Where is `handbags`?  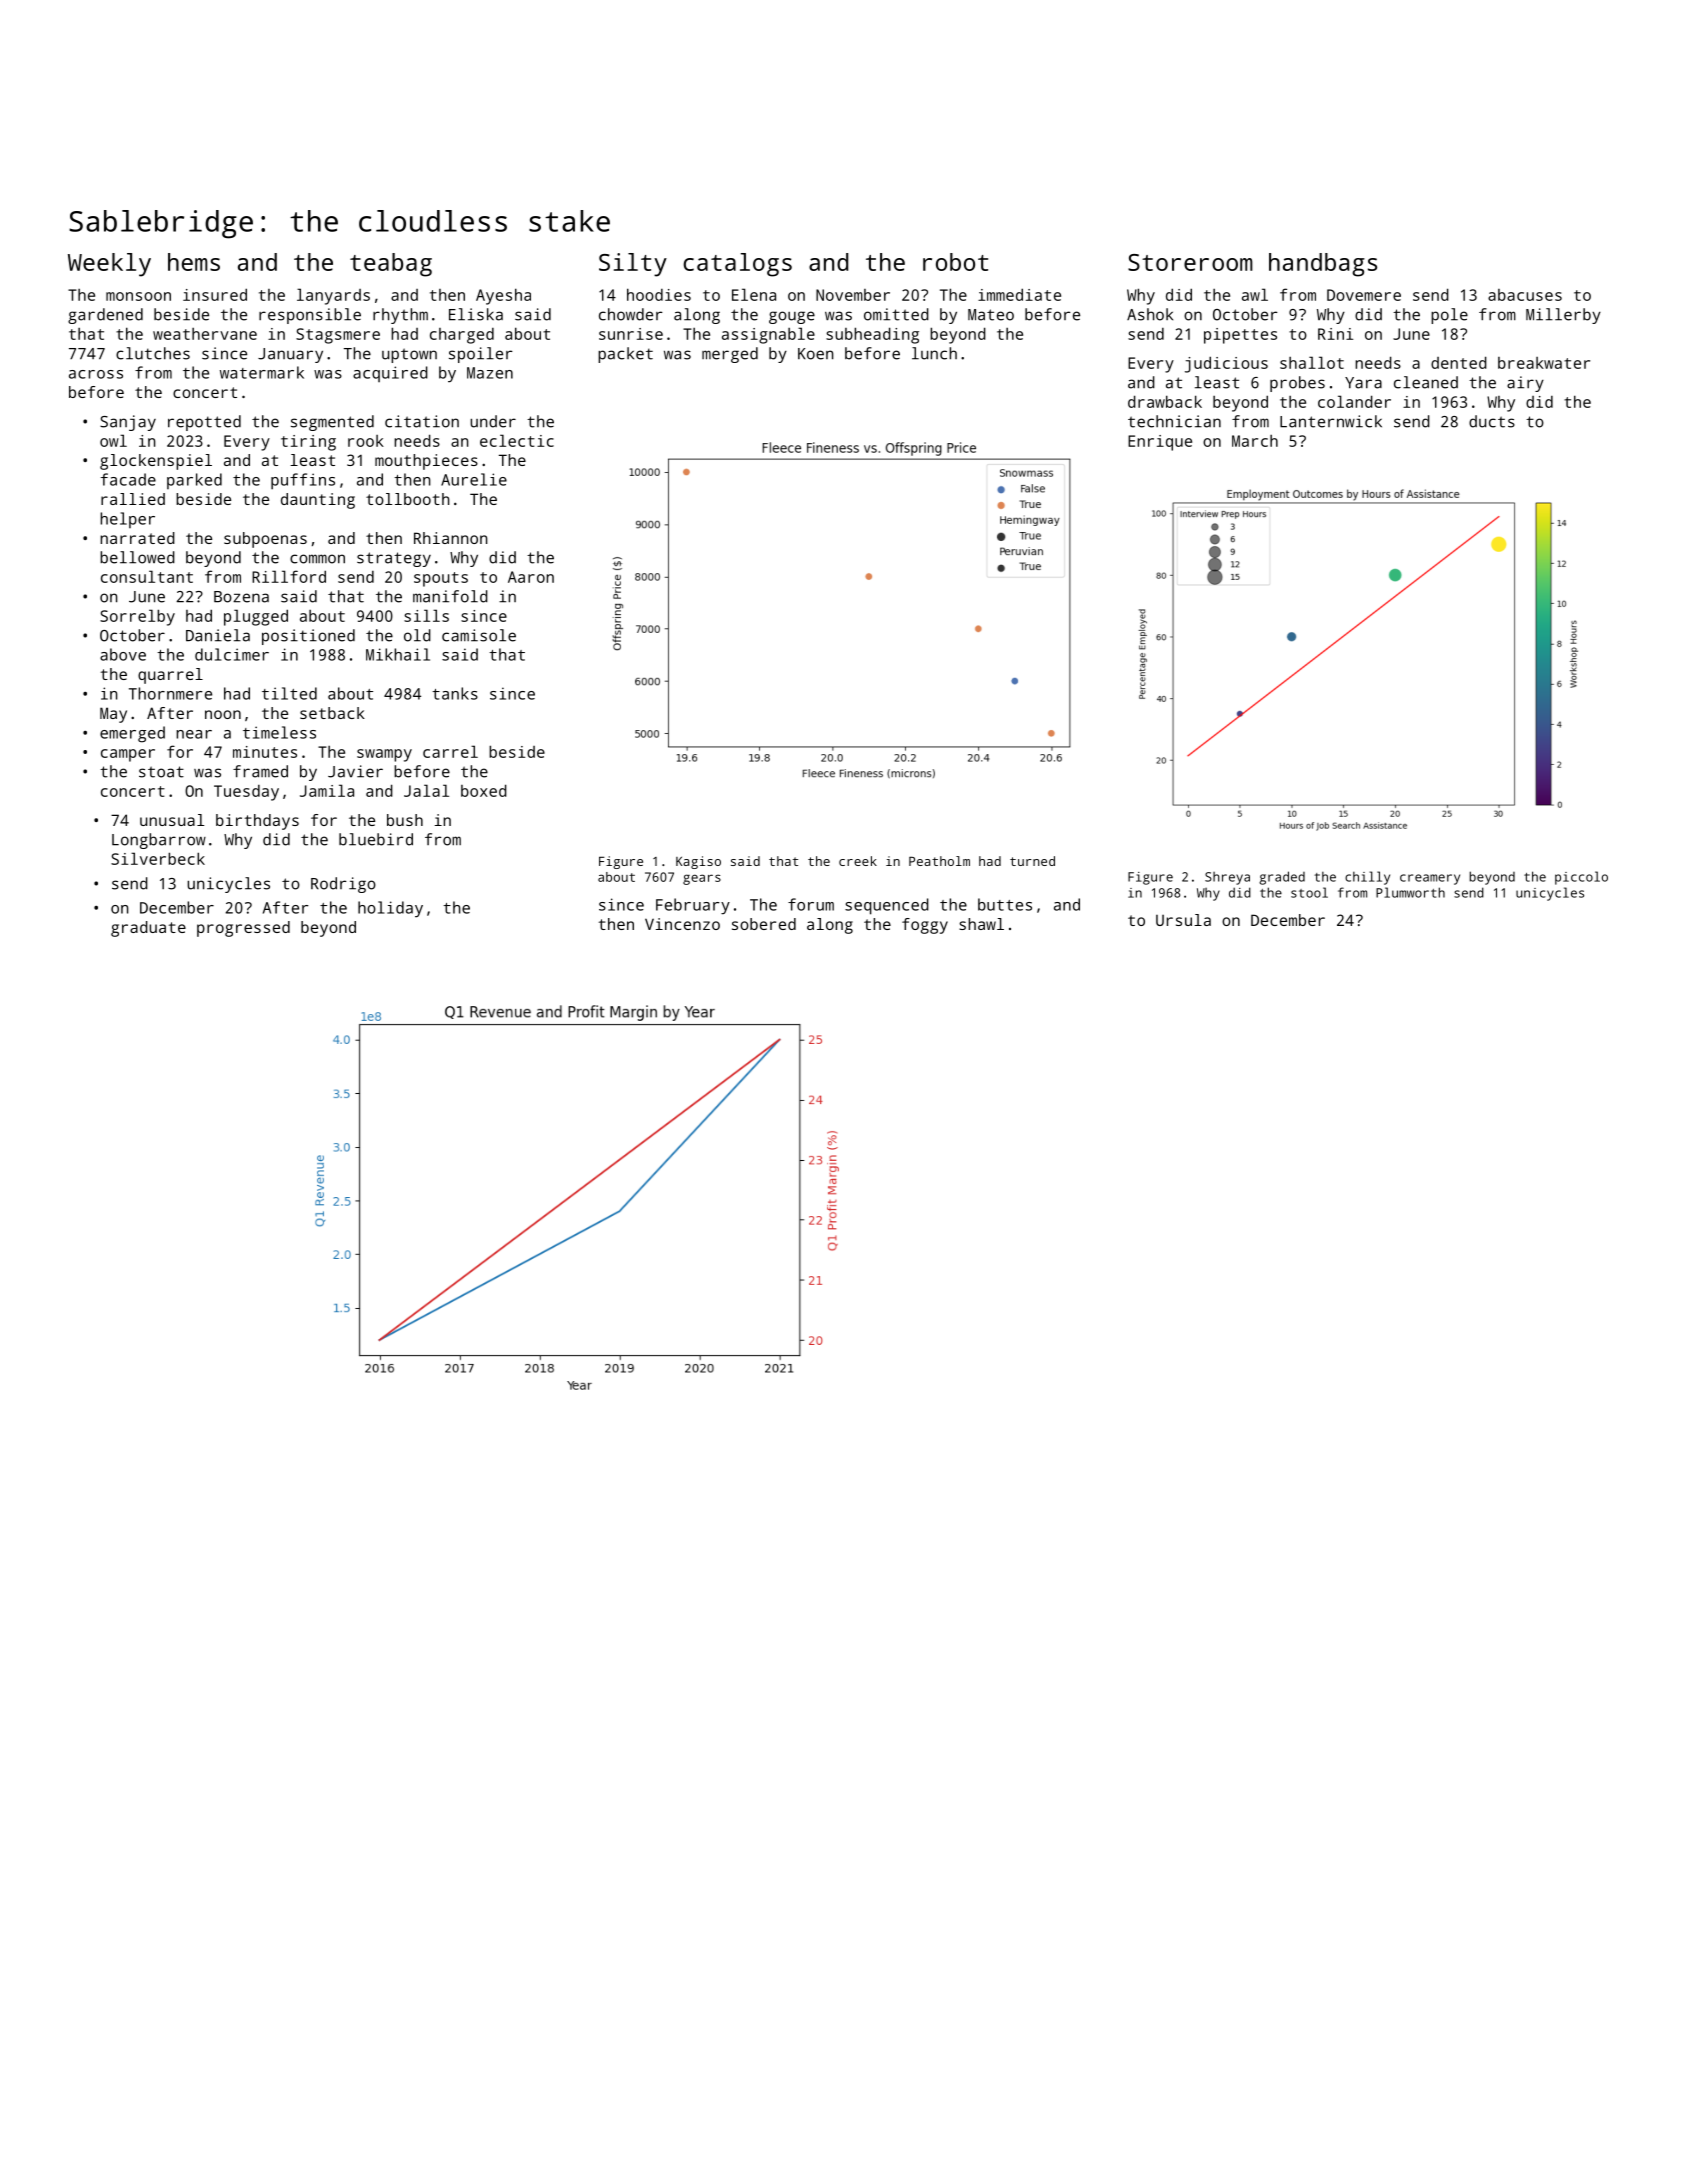 handbags is located at coordinates (1323, 265).
